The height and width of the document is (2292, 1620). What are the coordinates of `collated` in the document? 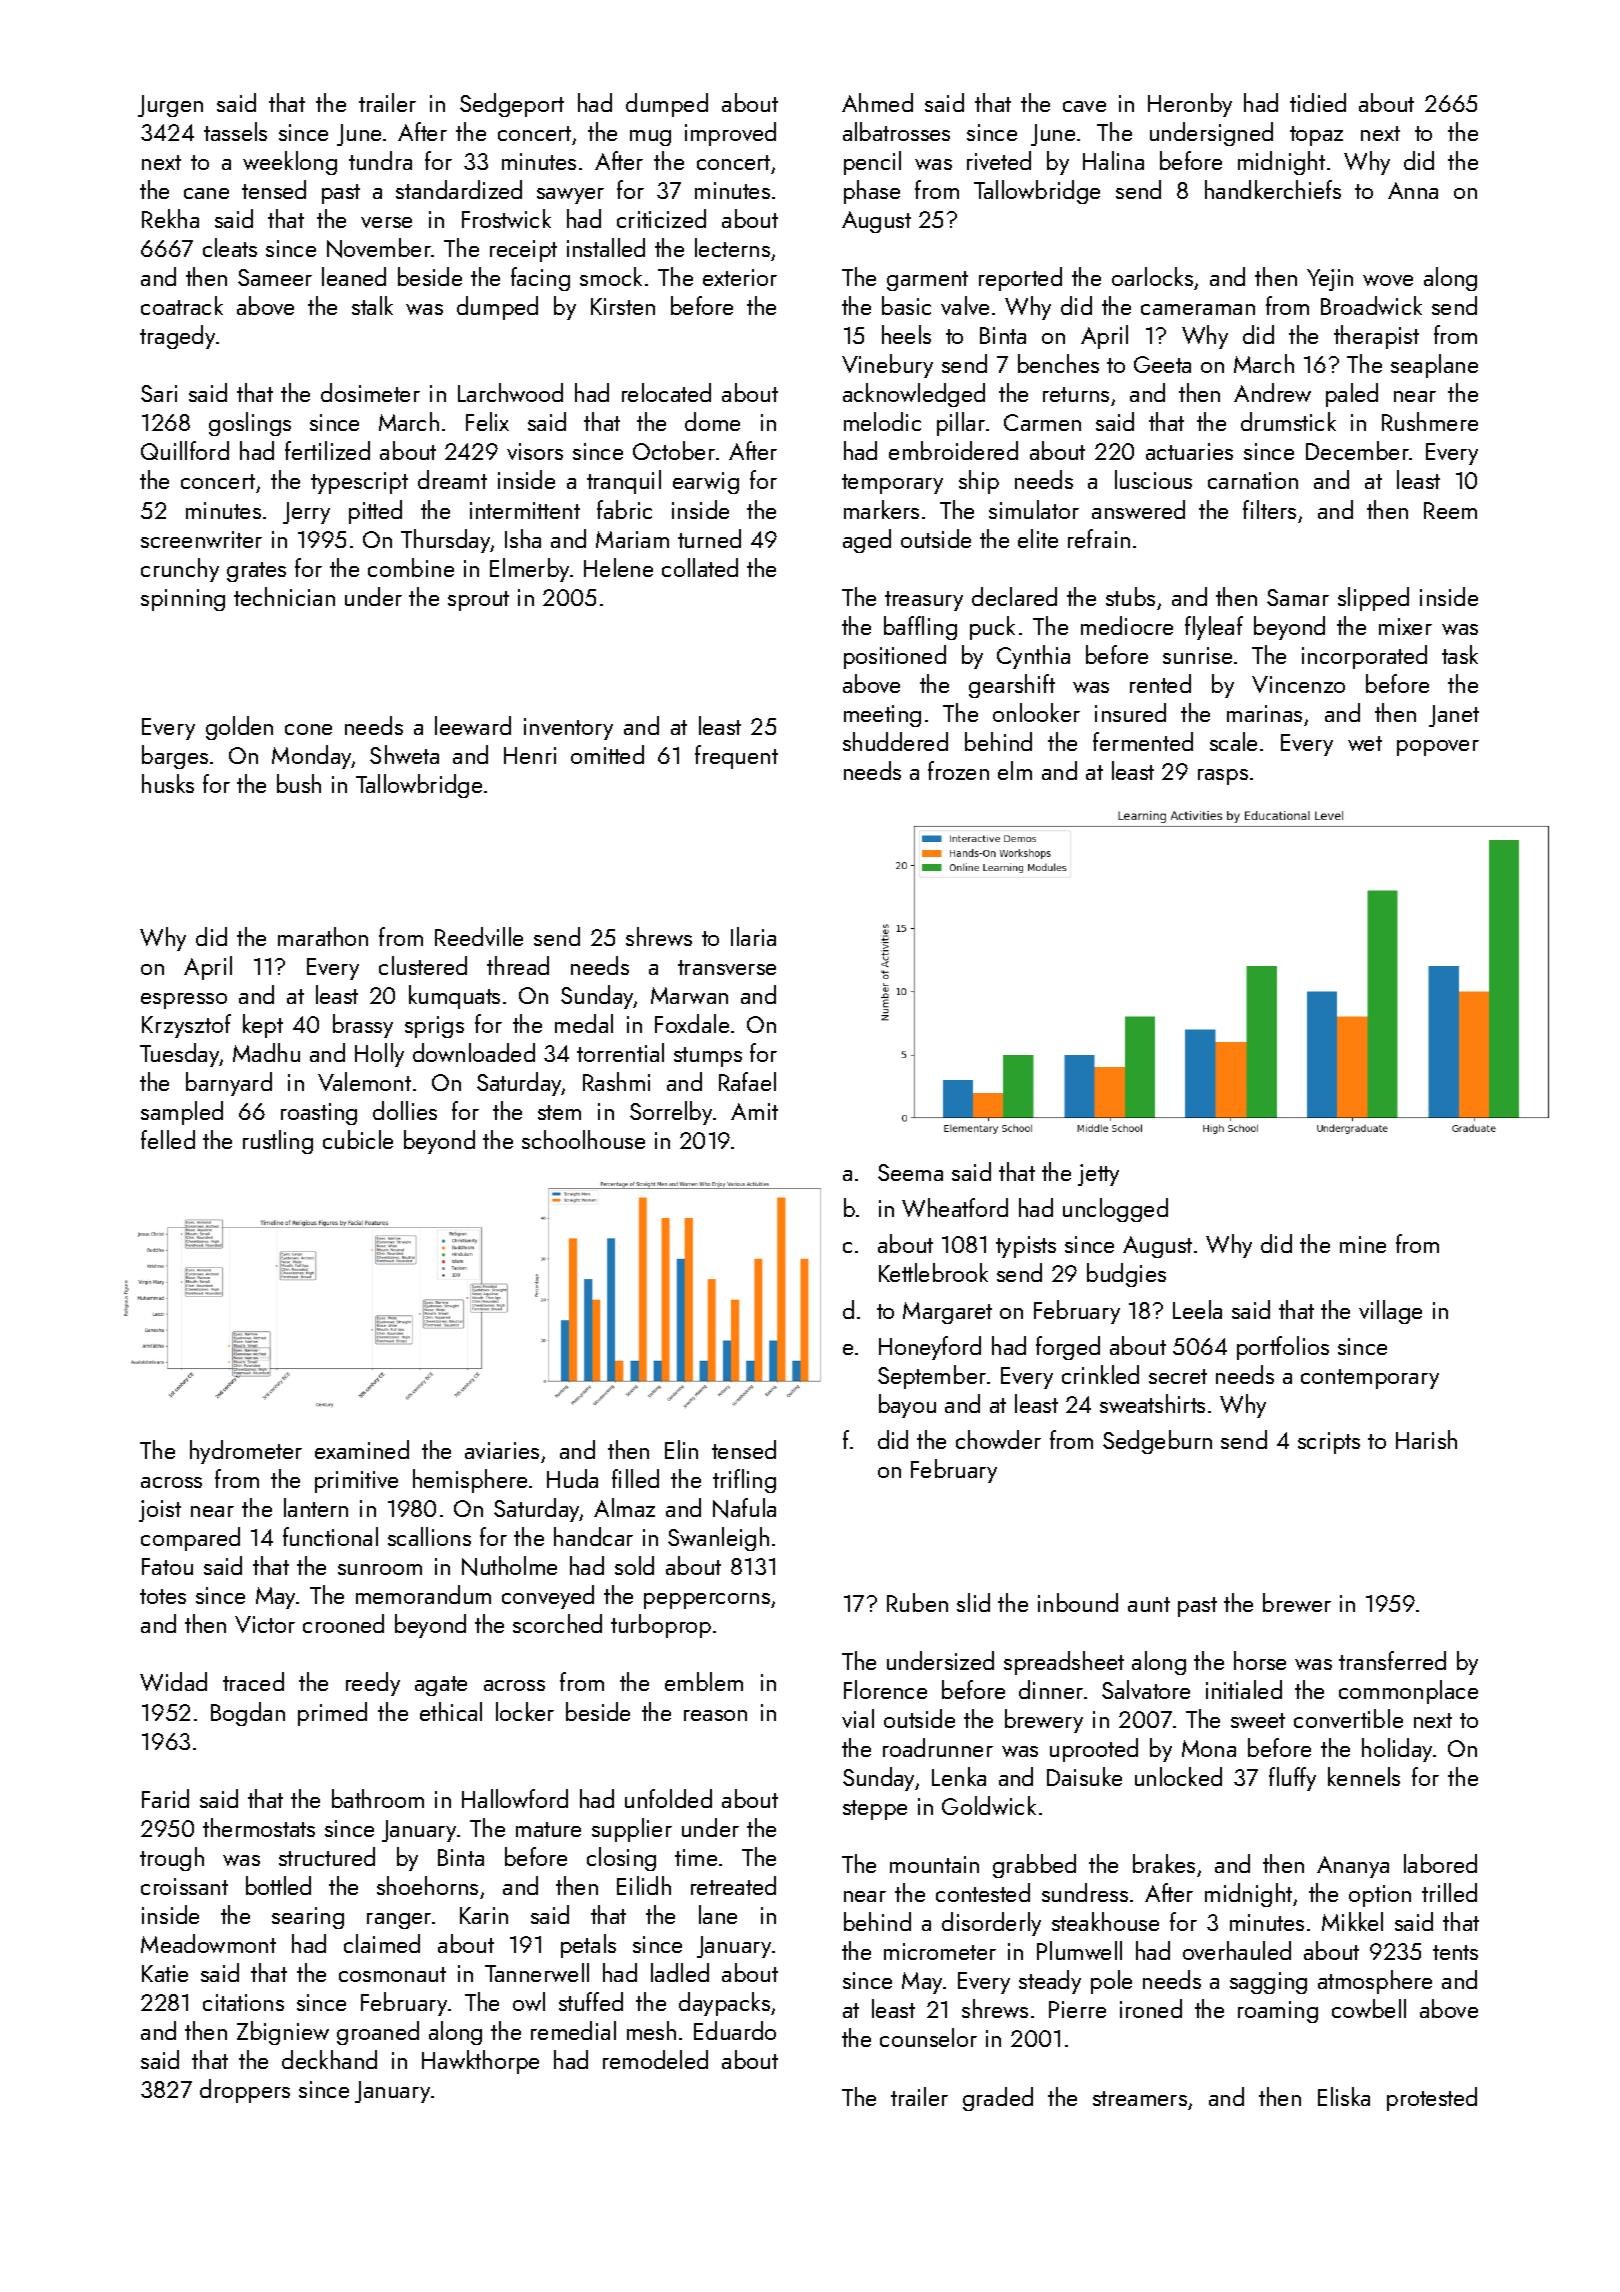 It's located at (700, 567).
